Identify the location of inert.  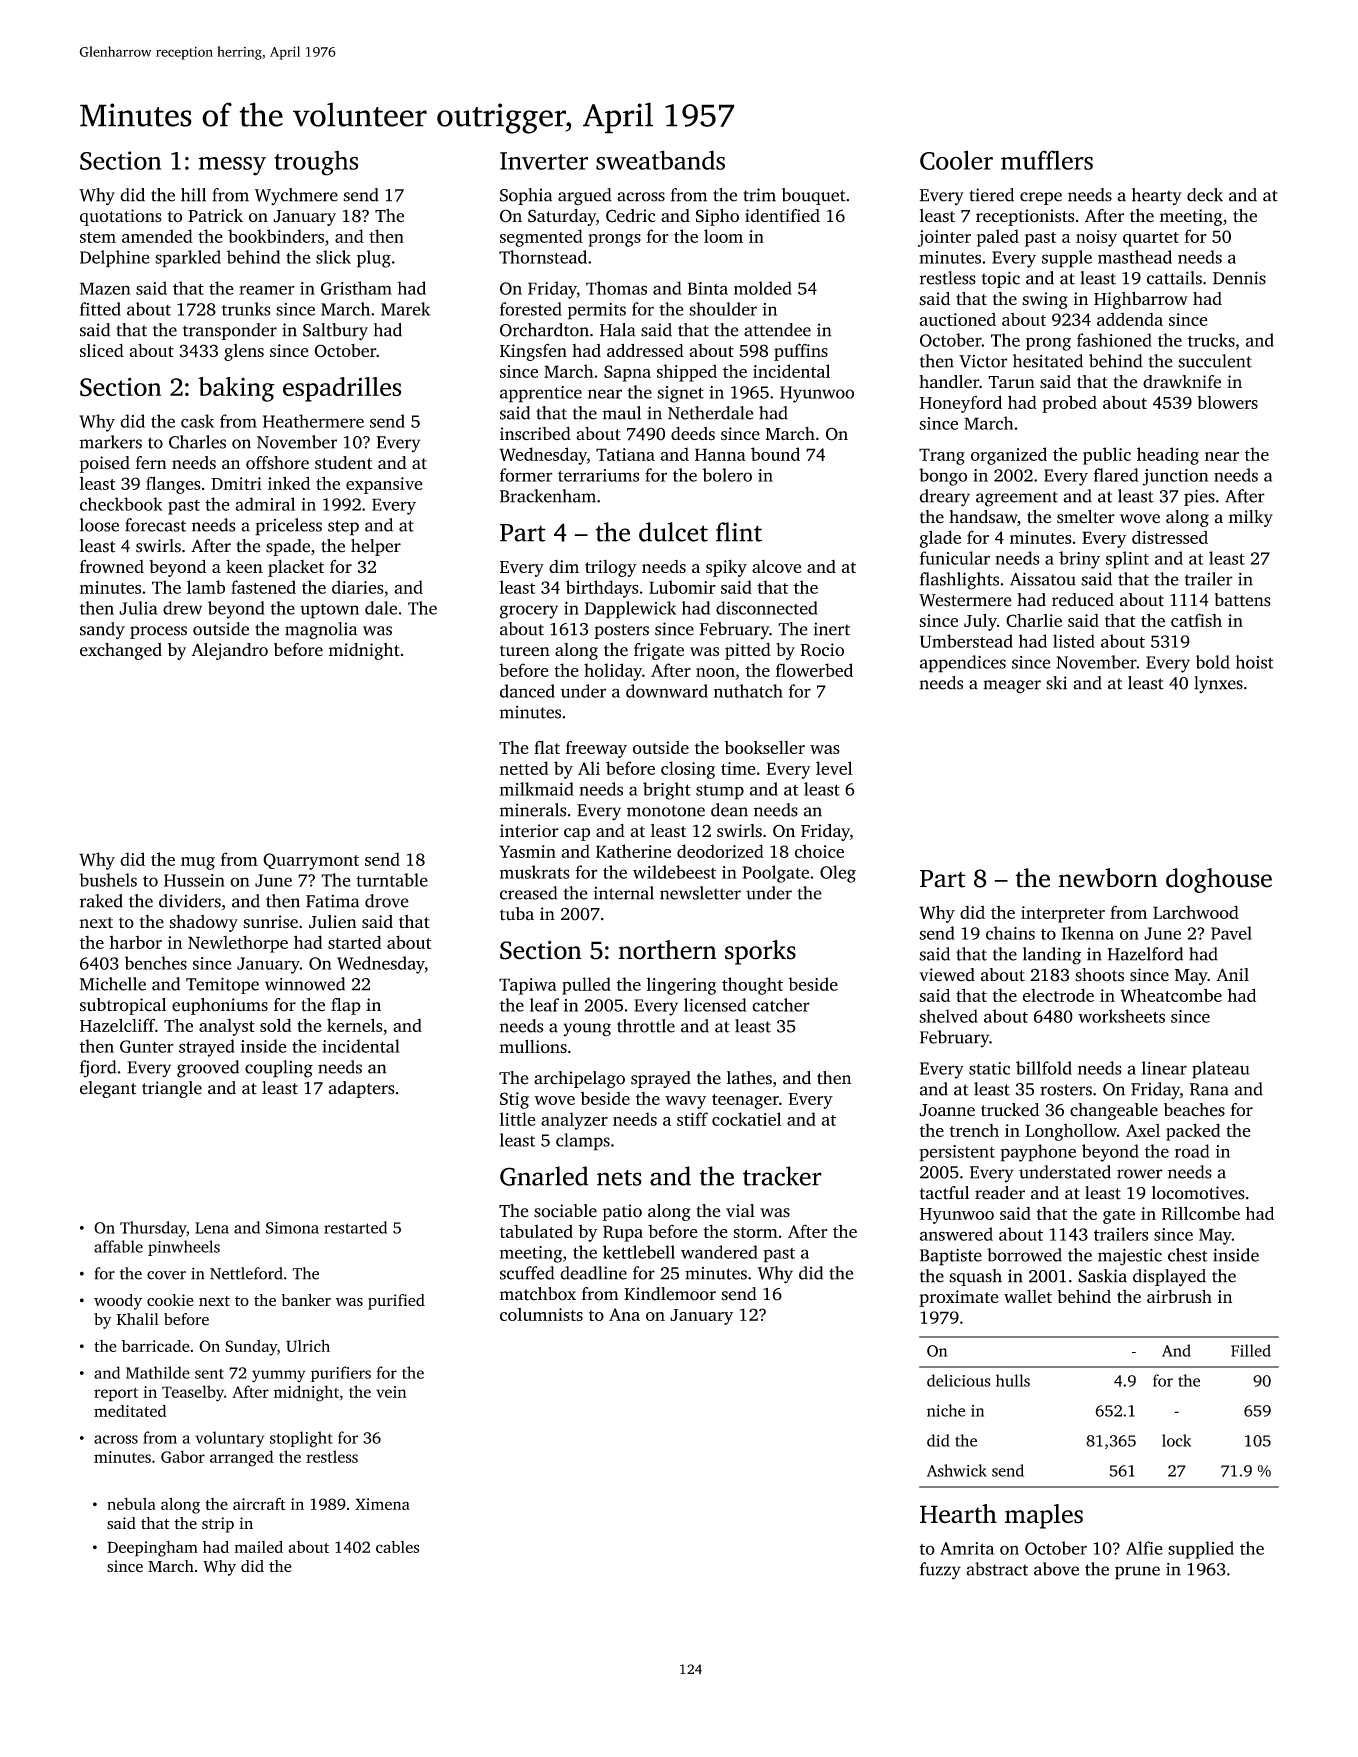
(832, 629).
